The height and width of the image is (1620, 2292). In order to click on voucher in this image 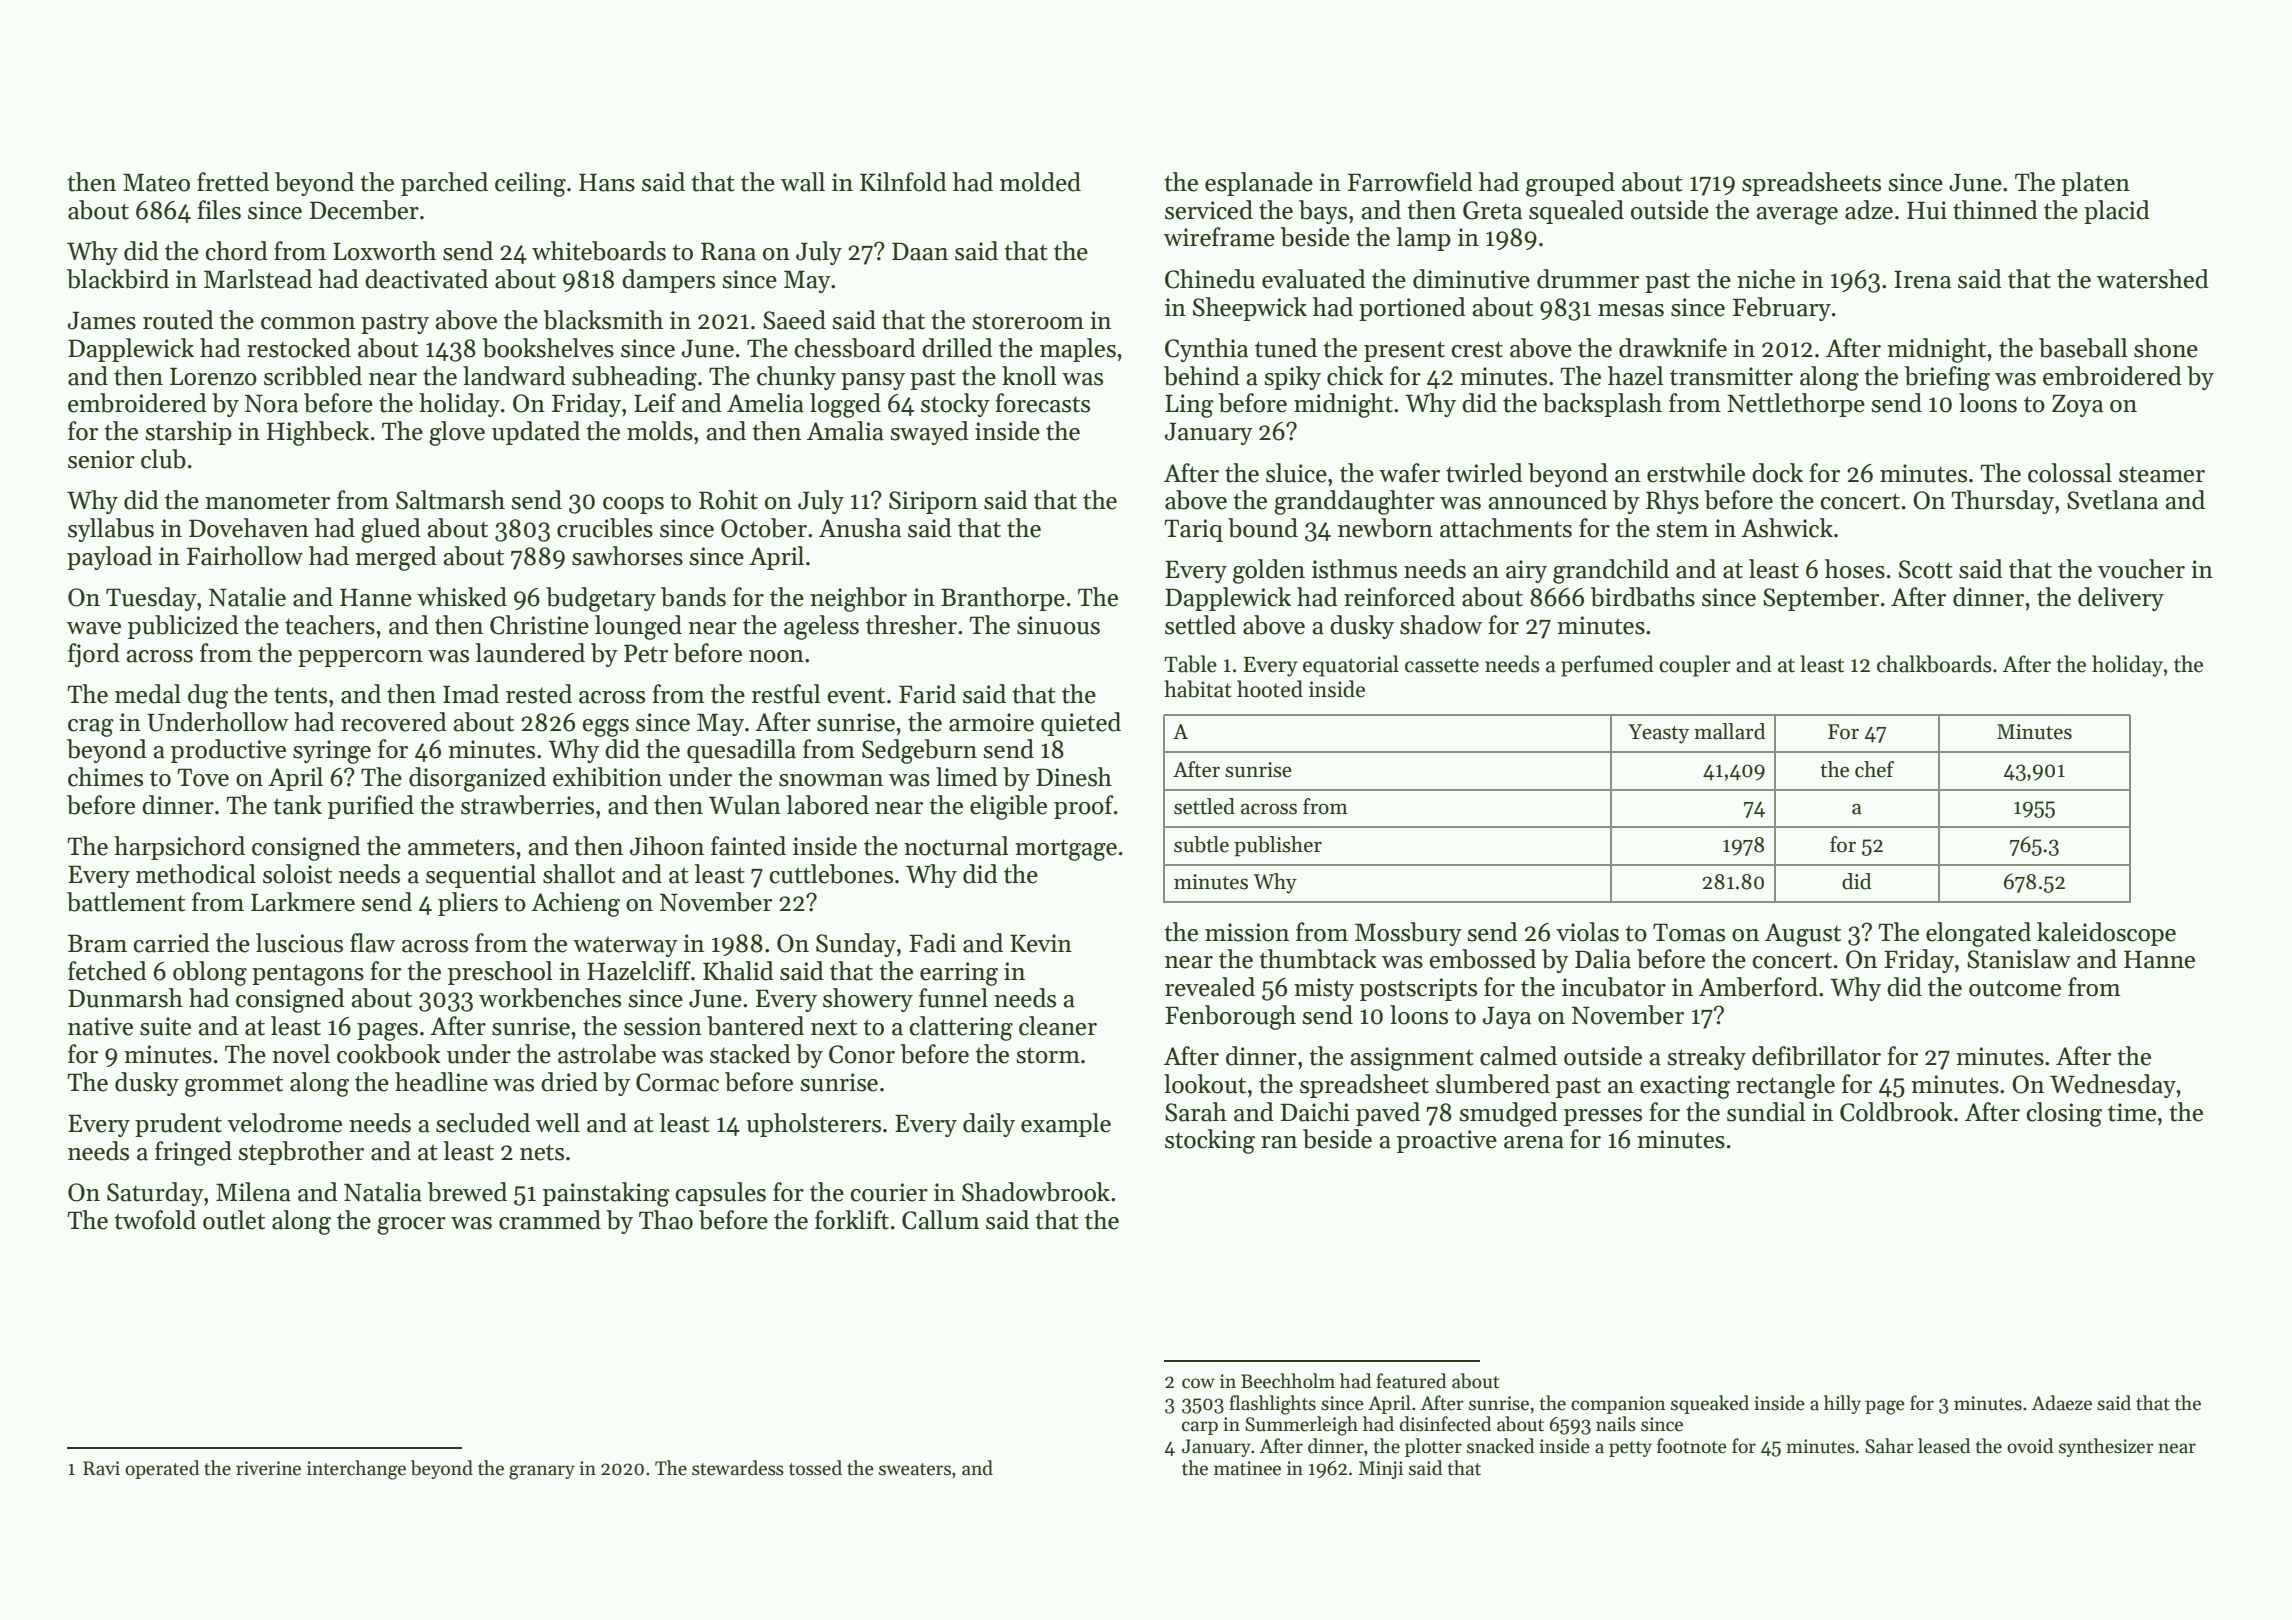, I will do `click(2141, 569)`.
